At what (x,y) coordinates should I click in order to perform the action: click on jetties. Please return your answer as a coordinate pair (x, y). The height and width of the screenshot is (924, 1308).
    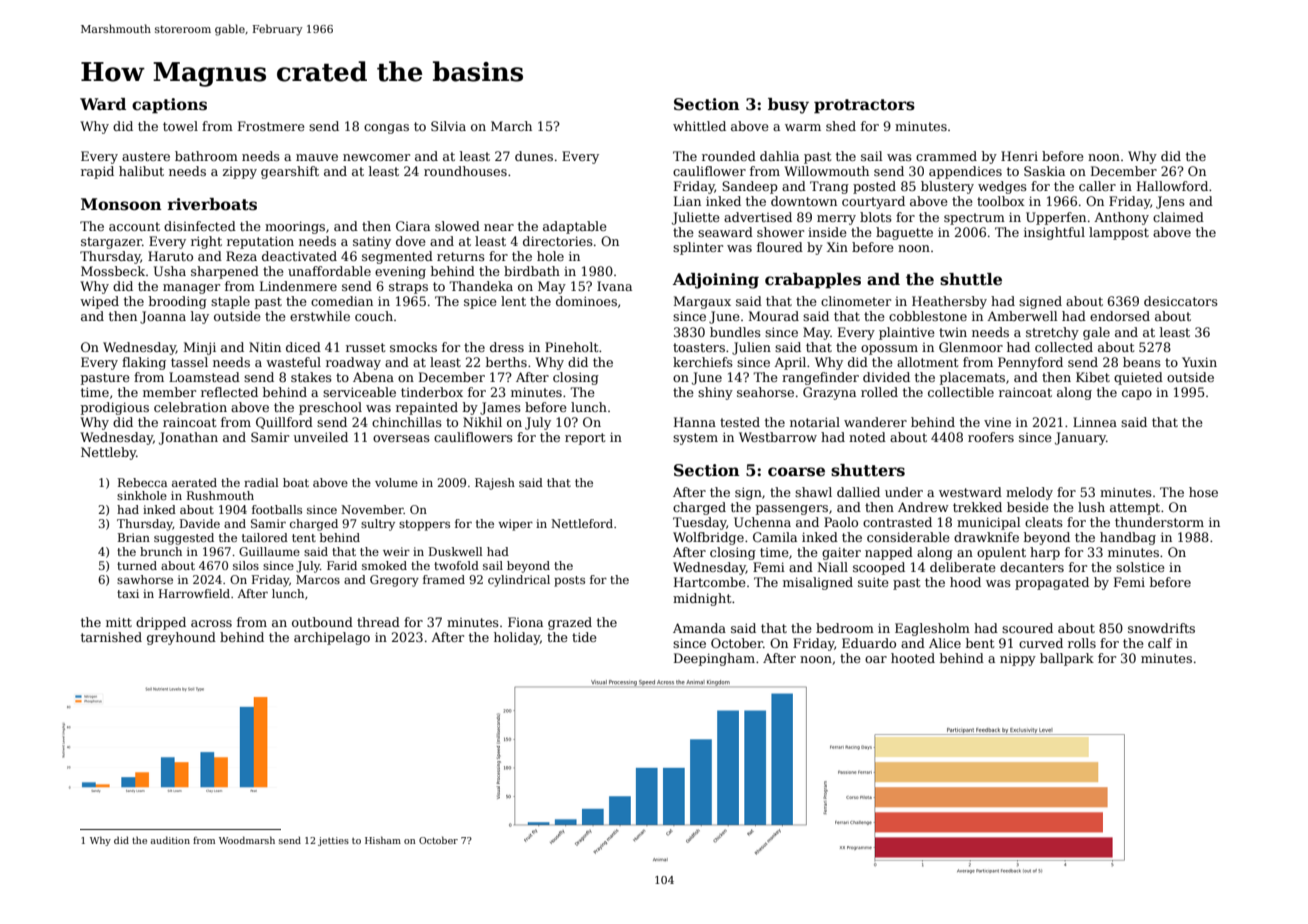
    Looking at the image, I should click on (333, 841).
